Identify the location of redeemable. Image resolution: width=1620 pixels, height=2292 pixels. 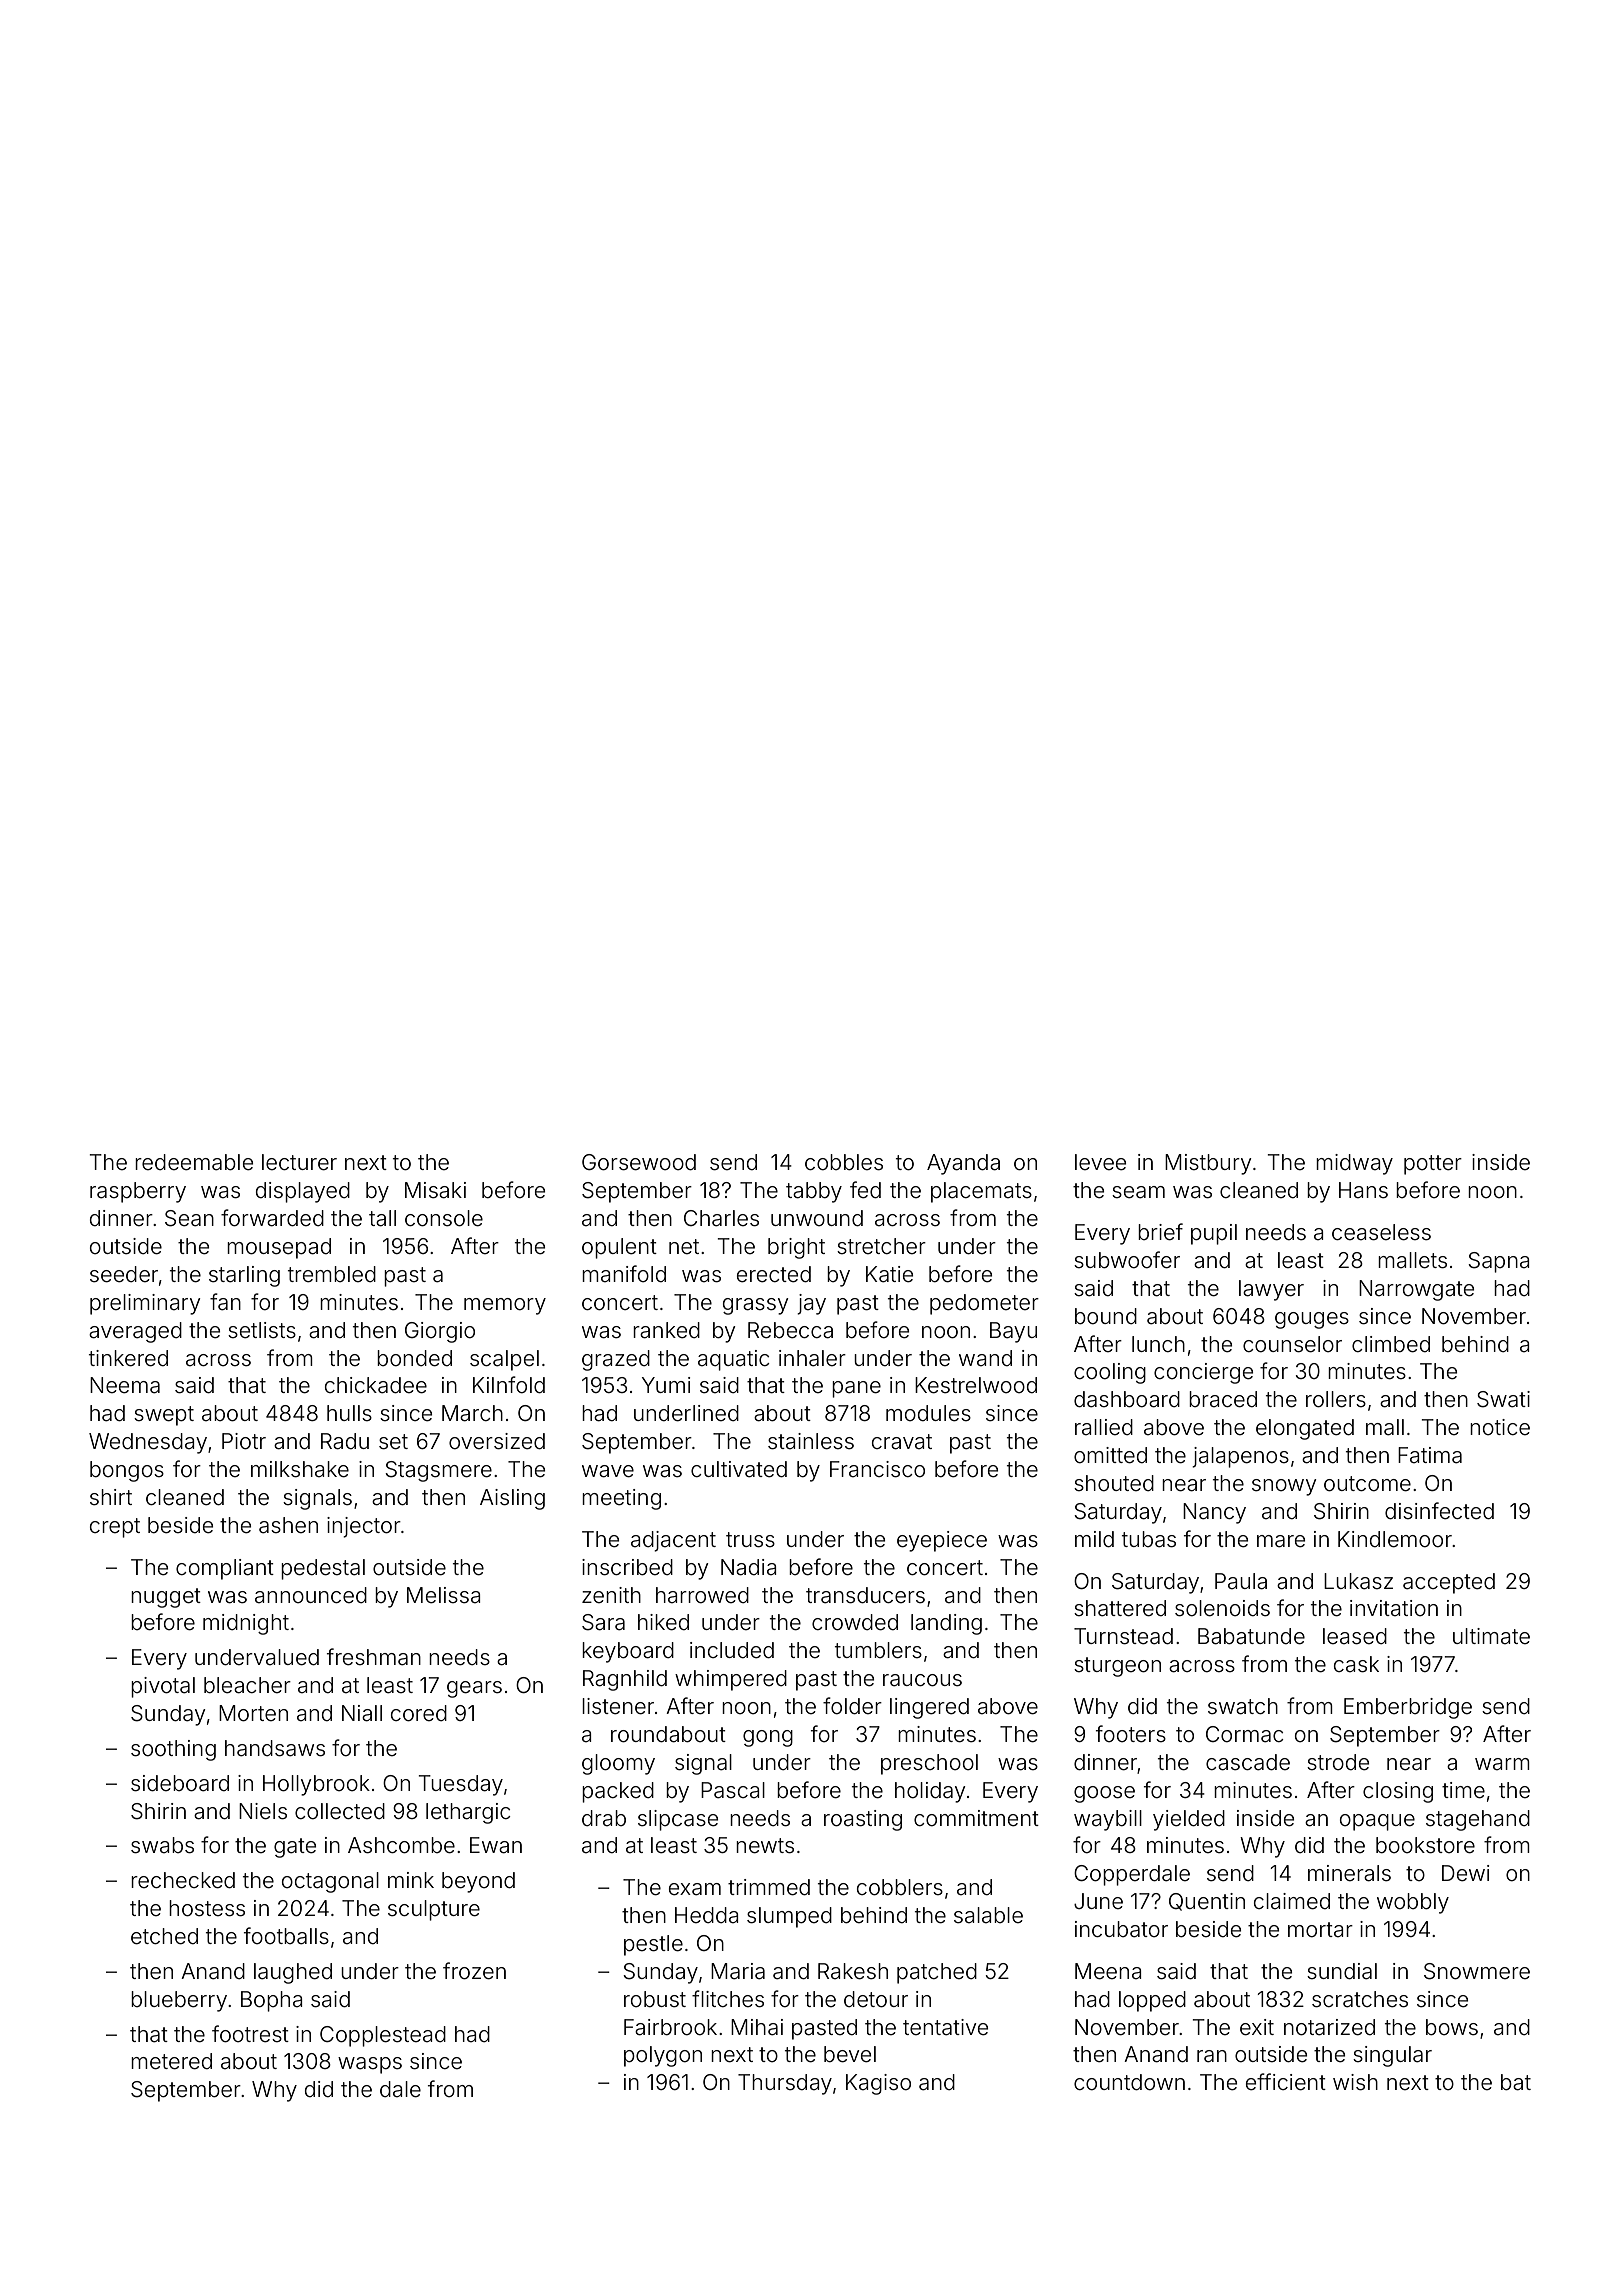
(194, 1162).
